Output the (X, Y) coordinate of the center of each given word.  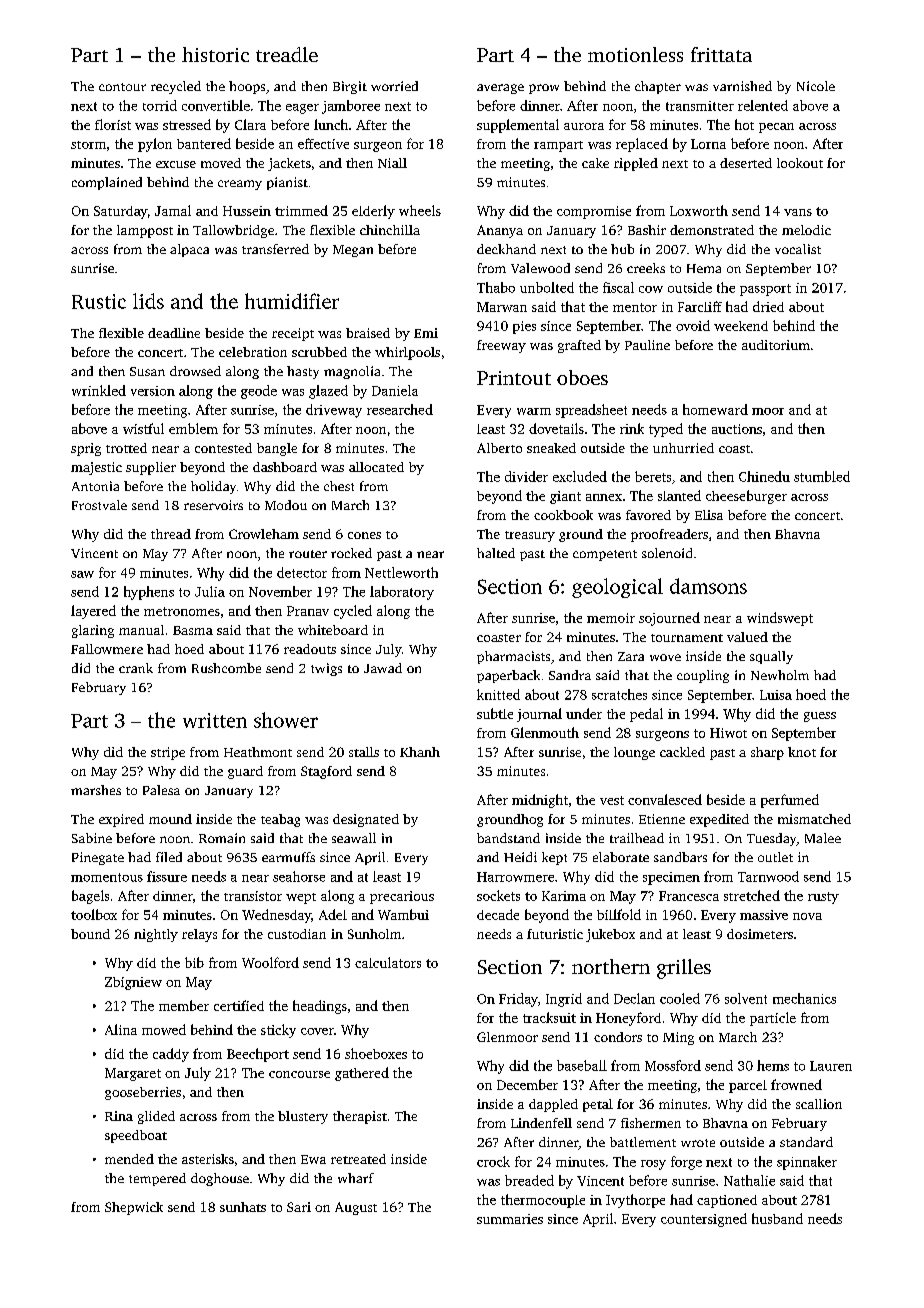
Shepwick (134, 1208)
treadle (287, 54)
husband (777, 1218)
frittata (721, 54)
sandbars (680, 857)
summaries (510, 1219)
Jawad (383, 668)
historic (215, 54)
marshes (96, 790)
